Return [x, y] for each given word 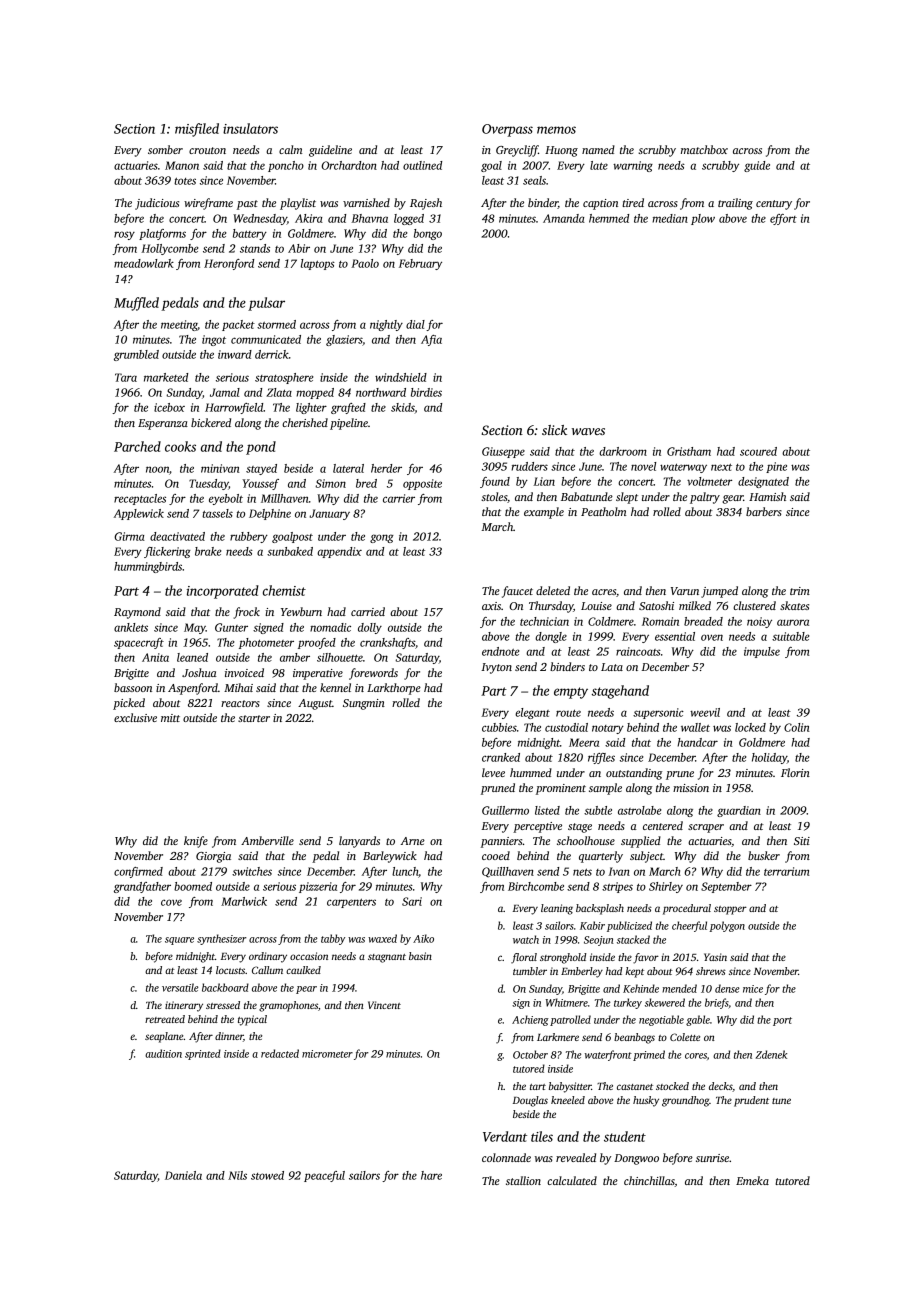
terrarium [787, 871]
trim [800, 591]
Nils [237, 1175]
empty [571, 693]
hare [431, 1175]
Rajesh [426, 204]
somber [165, 149]
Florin [795, 772]
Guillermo [505, 810]
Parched [137, 446]
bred [366, 483]
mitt [170, 718]
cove [171, 902]
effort [783, 219]
